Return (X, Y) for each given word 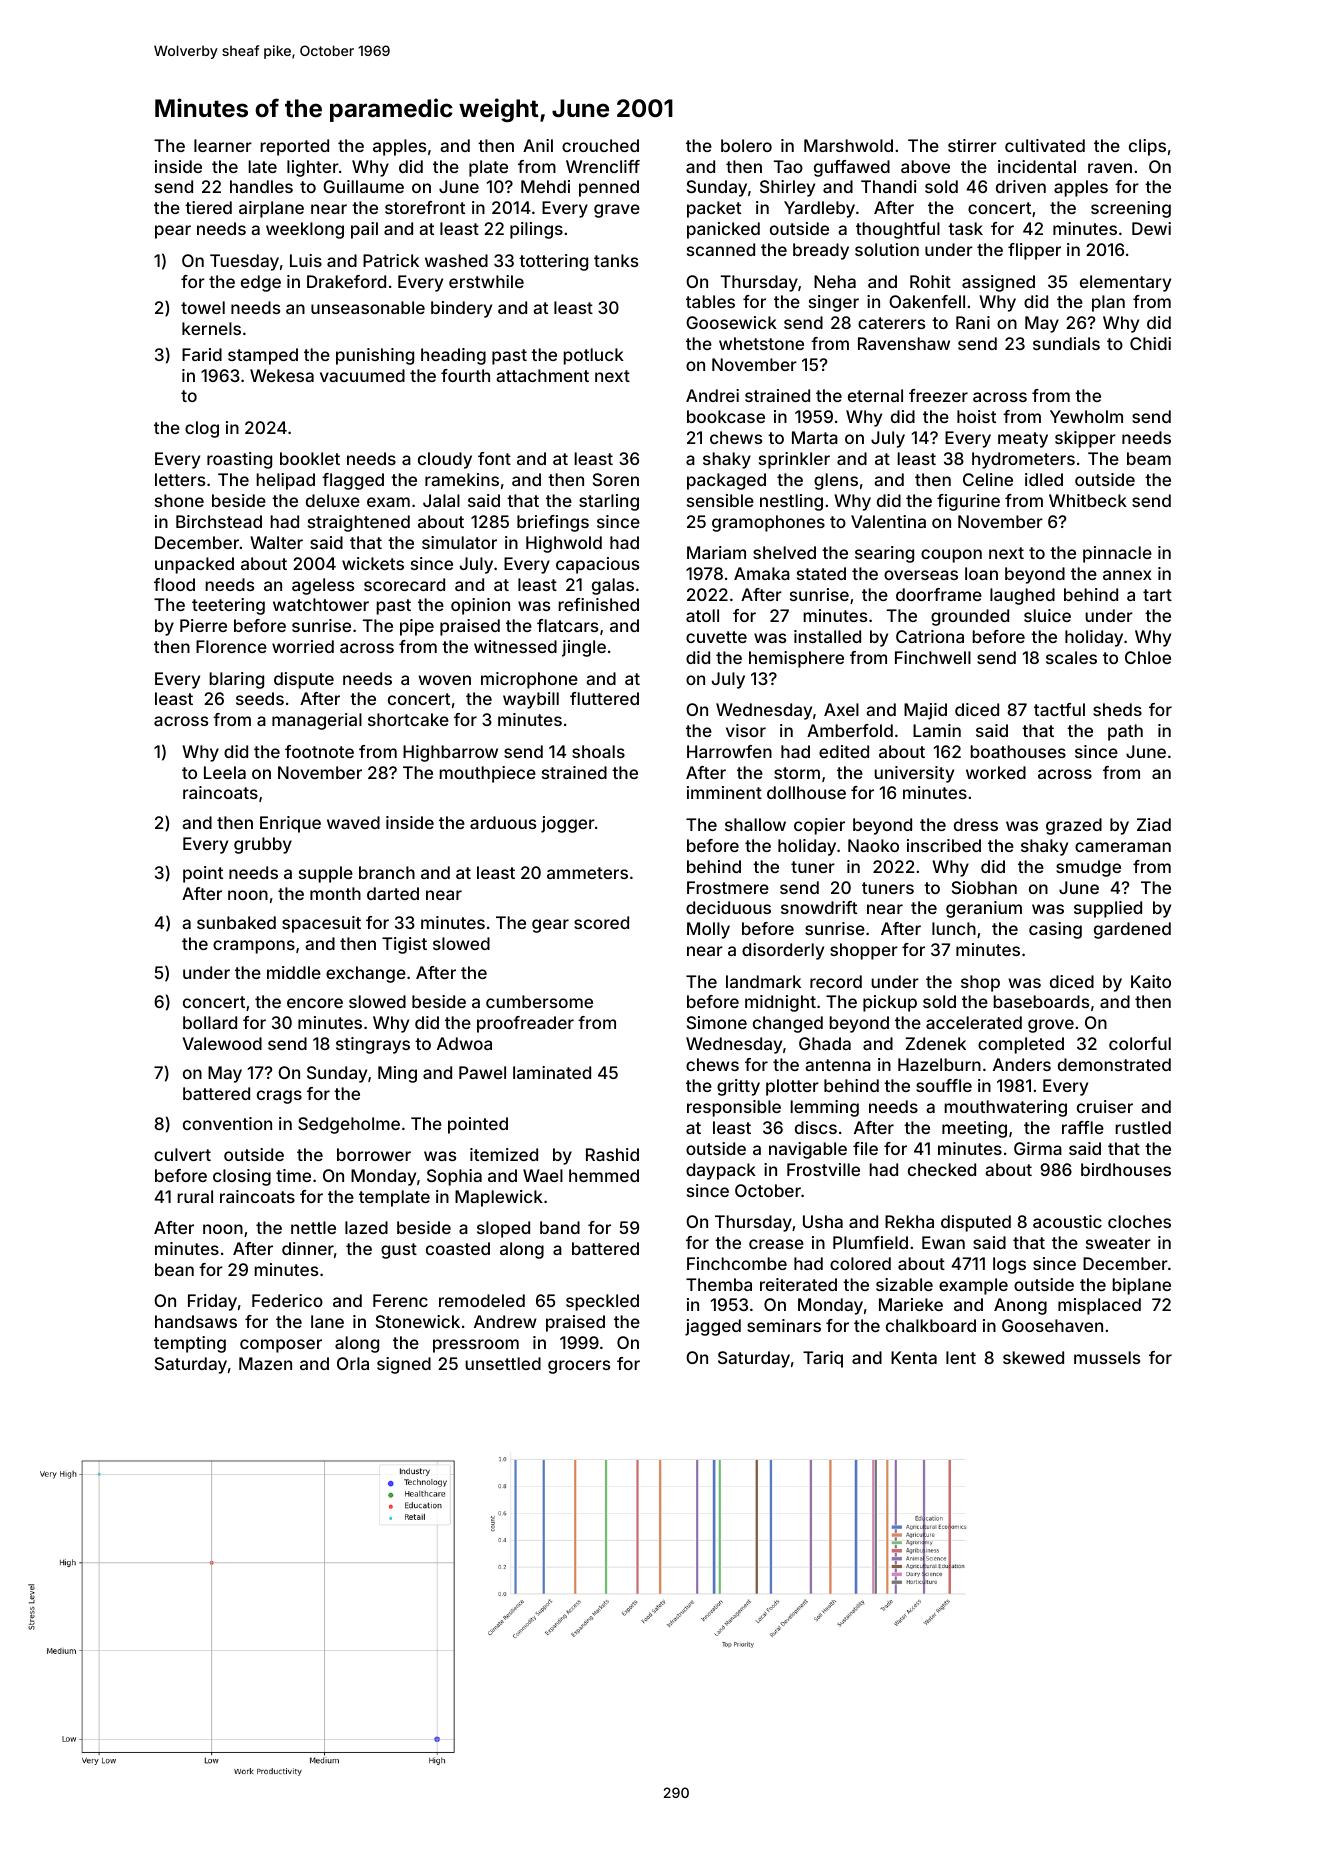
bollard (210, 1022)
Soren (616, 479)
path (1125, 732)
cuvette (716, 637)
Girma (1038, 1148)
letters (180, 479)
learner (223, 145)
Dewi (1151, 228)
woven (444, 680)
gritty (738, 1087)
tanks (616, 260)
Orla (353, 1363)
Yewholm (1086, 416)
